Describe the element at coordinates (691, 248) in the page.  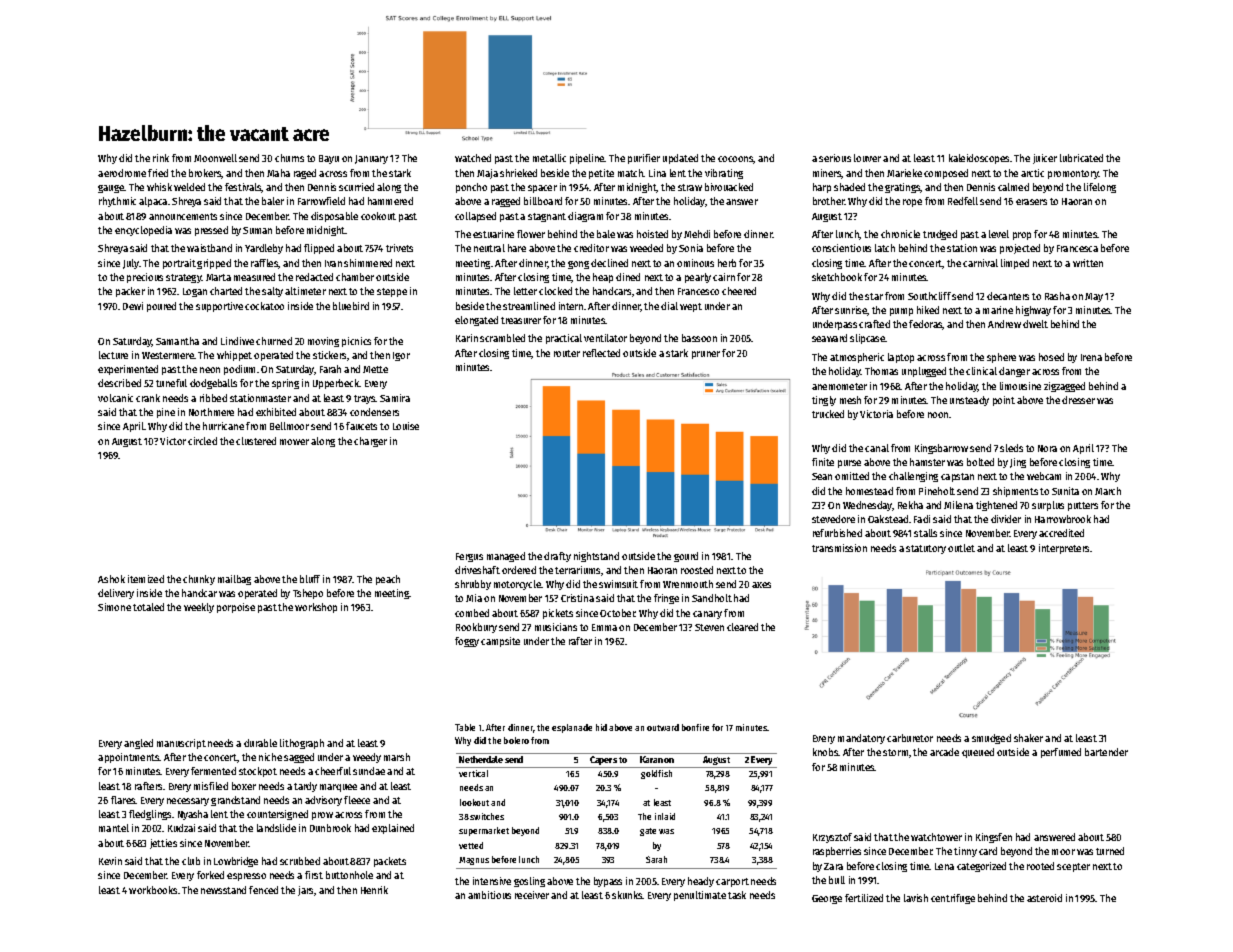
I see `Sonia` at that location.
